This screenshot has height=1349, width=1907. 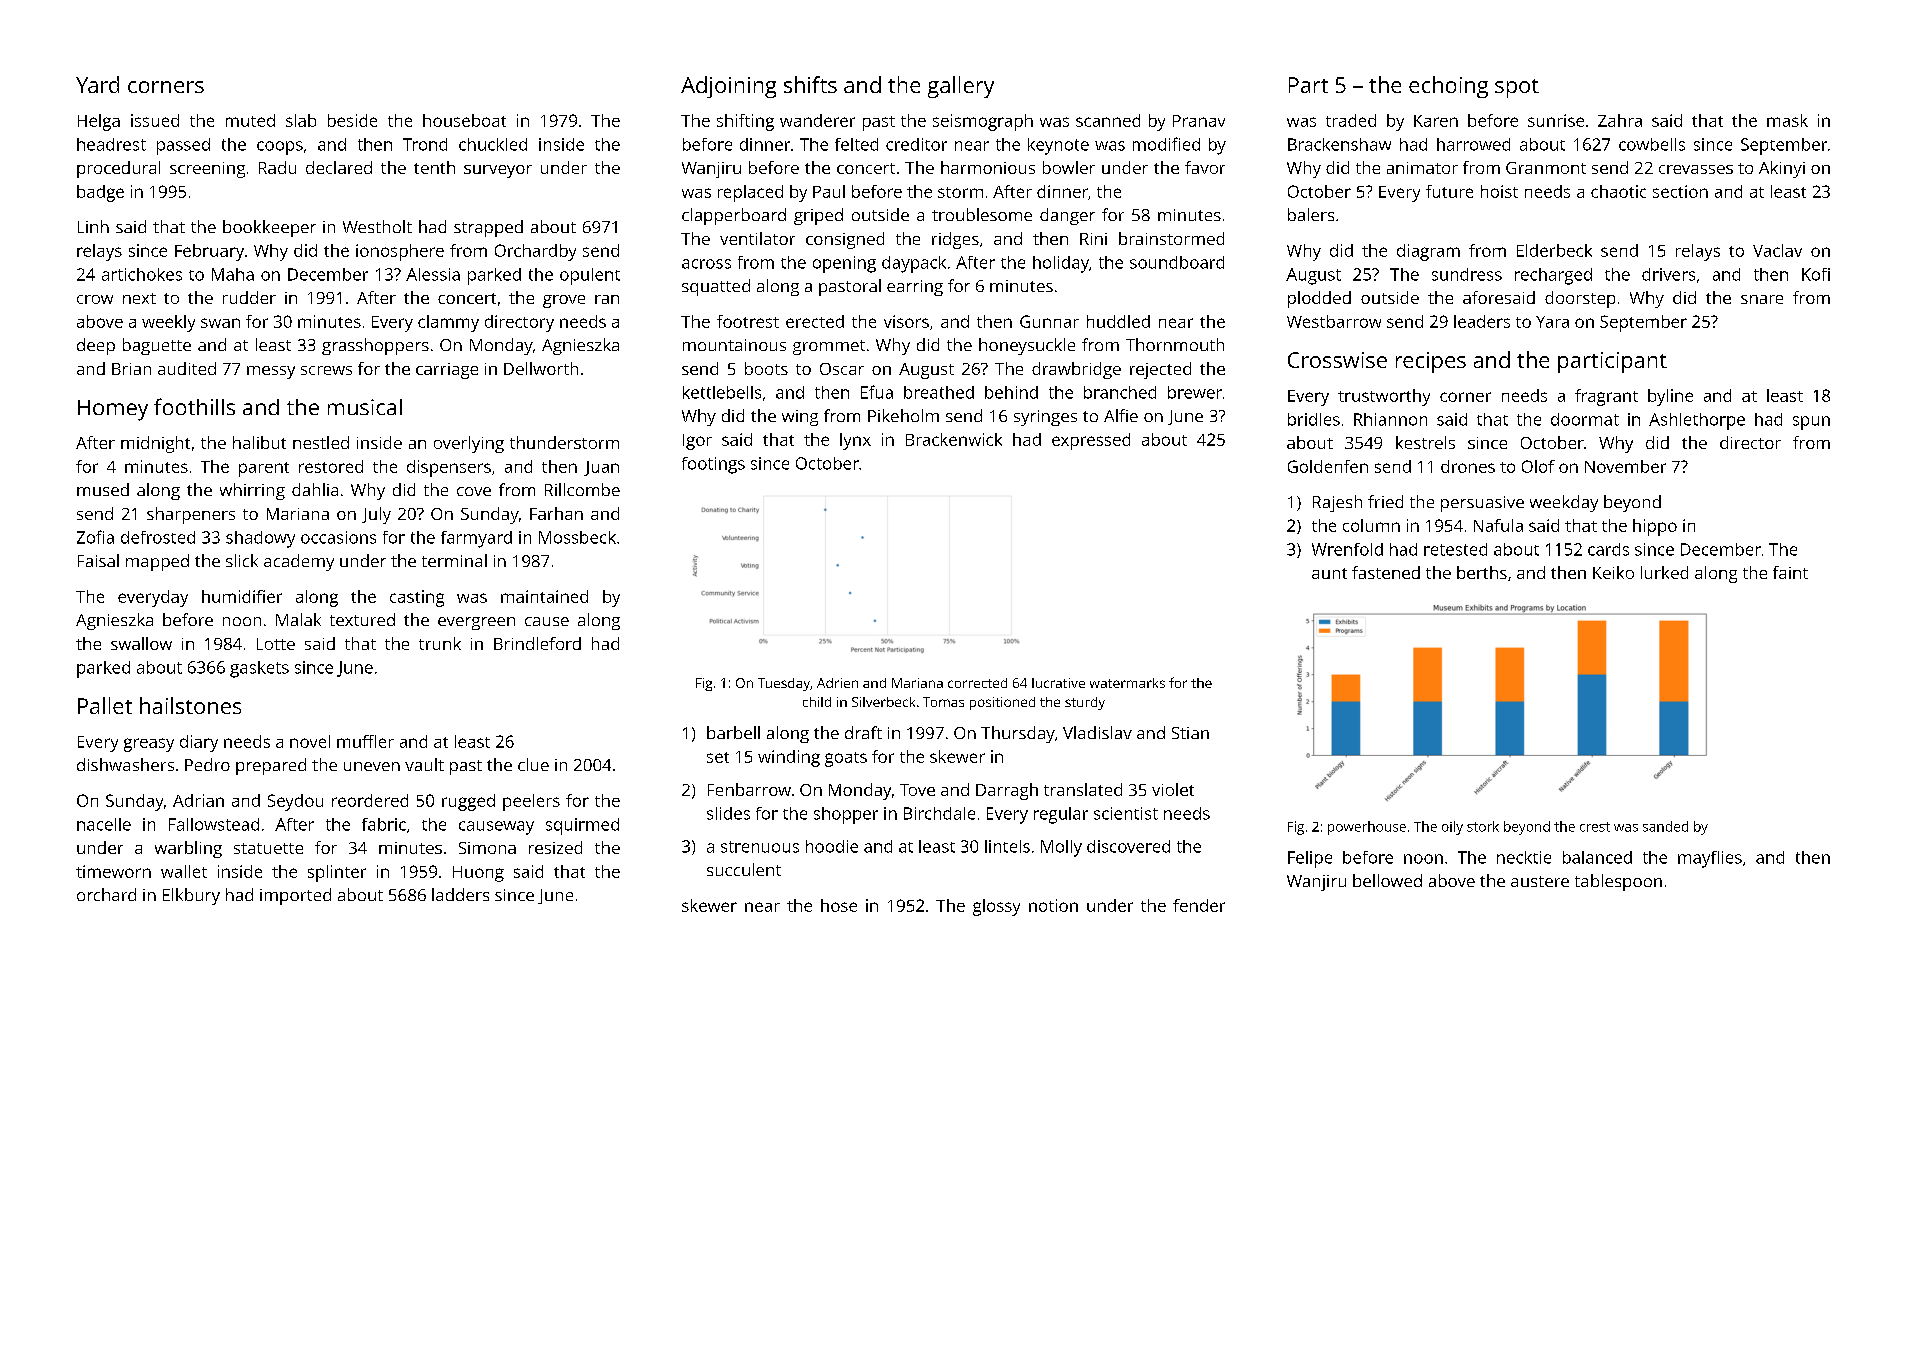 What do you see at coordinates (1328, 466) in the screenshot?
I see `Goldenfen` at bounding box center [1328, 466].
